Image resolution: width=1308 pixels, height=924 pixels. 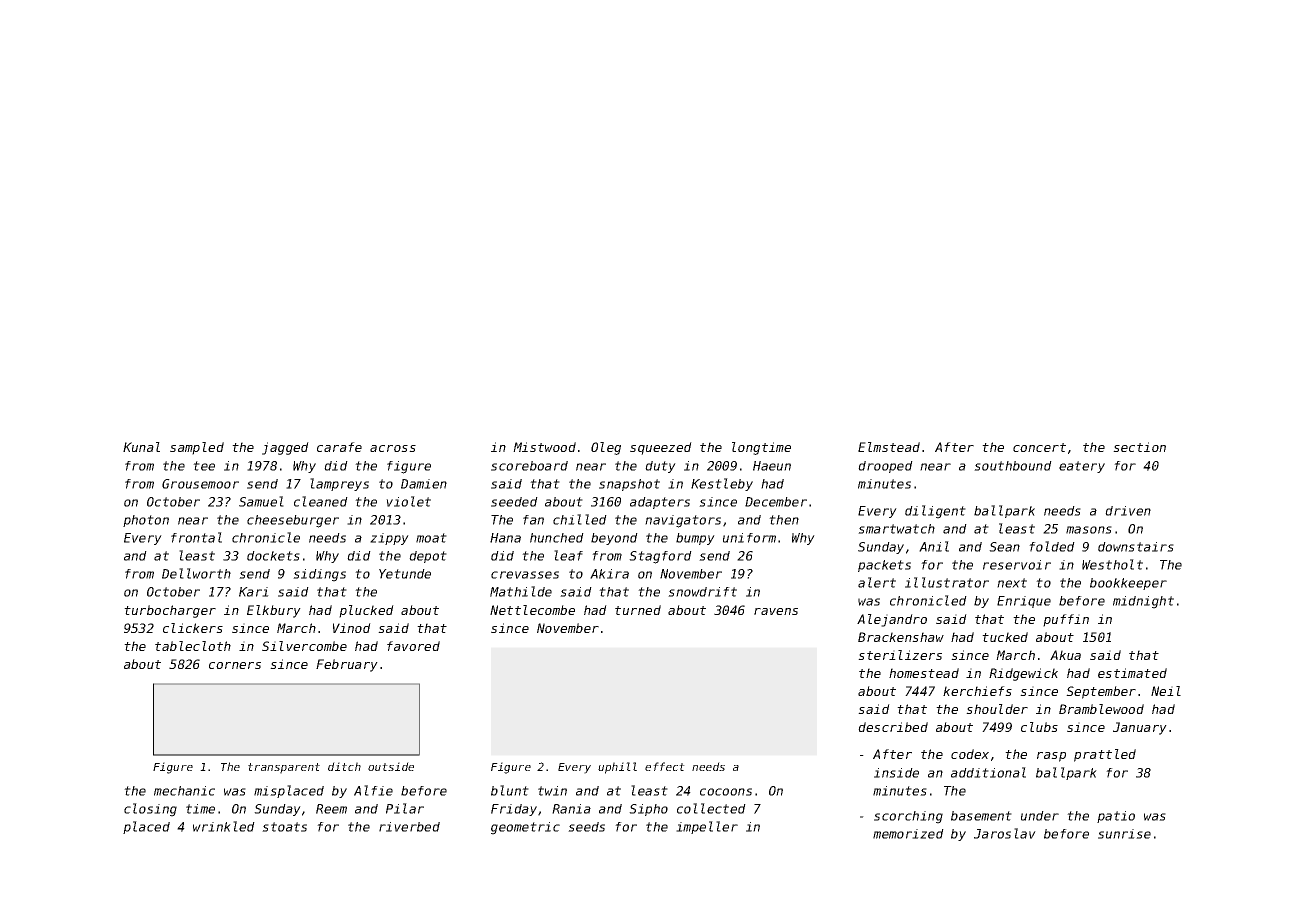 I want to click on snapshot, so click(x=629, y=485).
